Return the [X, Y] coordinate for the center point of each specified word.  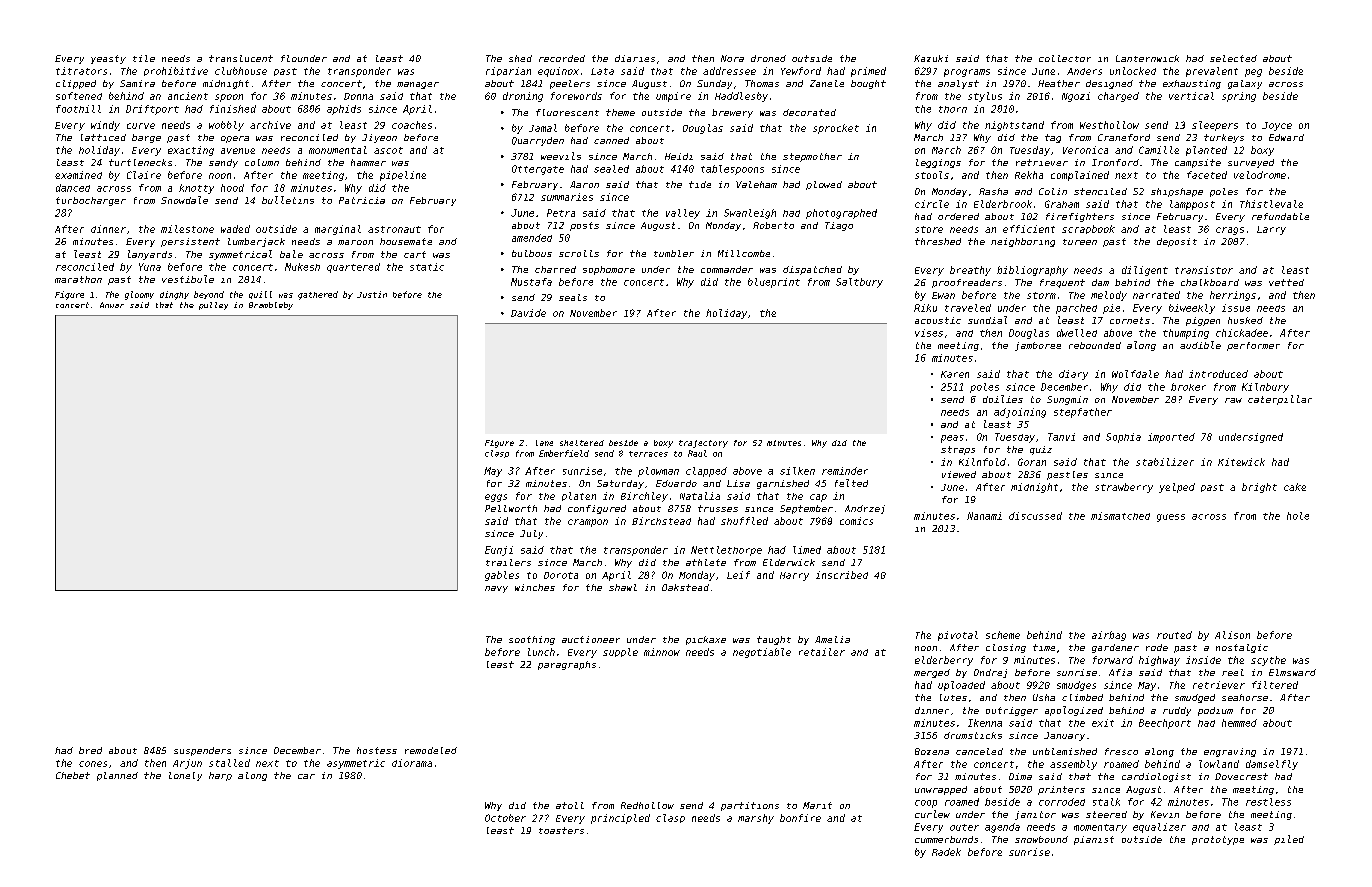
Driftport [152, 110]
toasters [561, 830]
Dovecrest [1241, 776]
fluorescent [567, 112]
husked [1245, 320]
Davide [528, 313]
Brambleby [271, 306]
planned [117, 776]
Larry [1271, 230]
